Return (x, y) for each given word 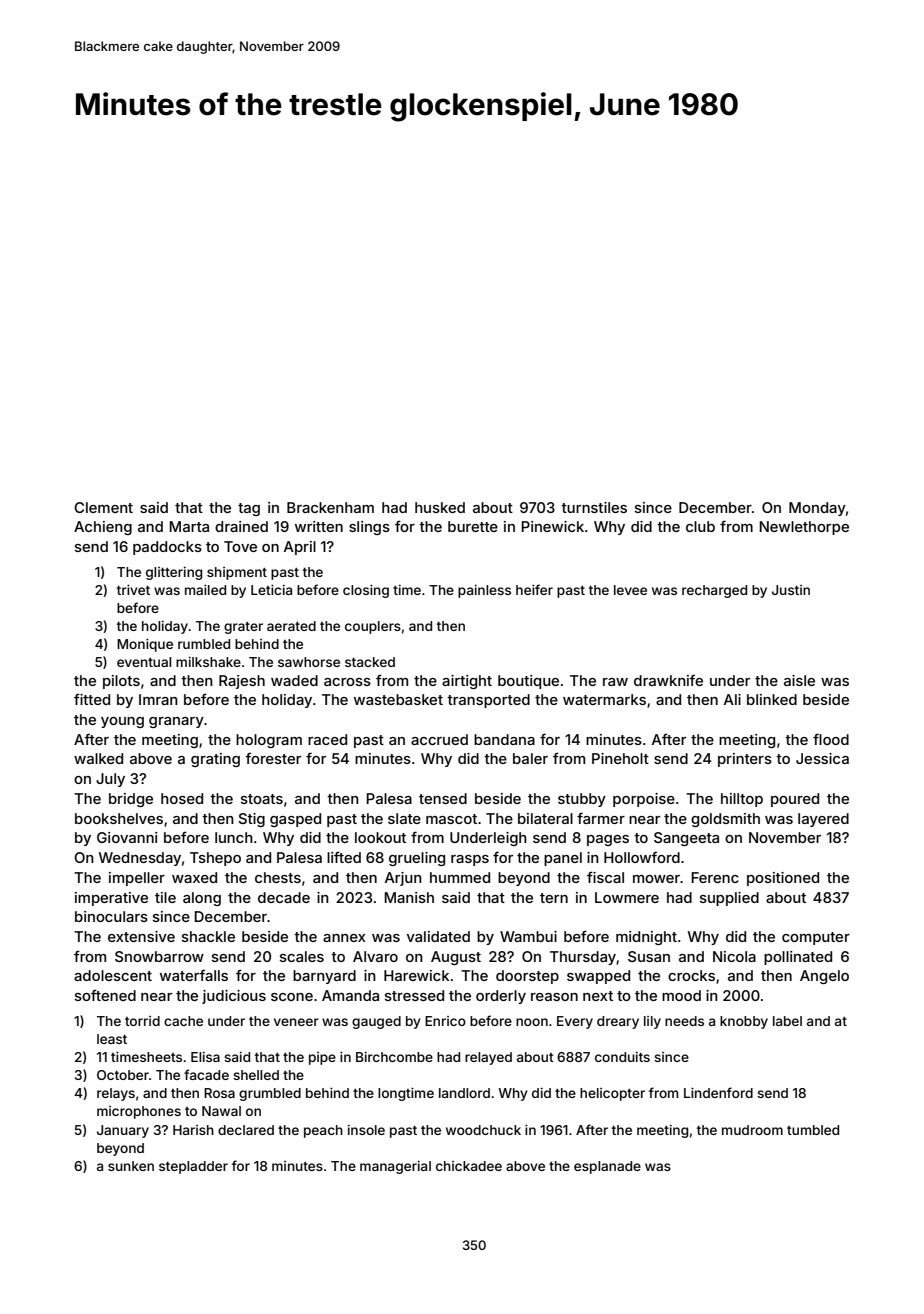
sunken (131, 1166)
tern (554, 898)
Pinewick (553, 526)
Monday (817, 509)
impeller (137, 879)
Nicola (734, 956)
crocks (691, 975)
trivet (133, 590)
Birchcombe (394, 1057)
